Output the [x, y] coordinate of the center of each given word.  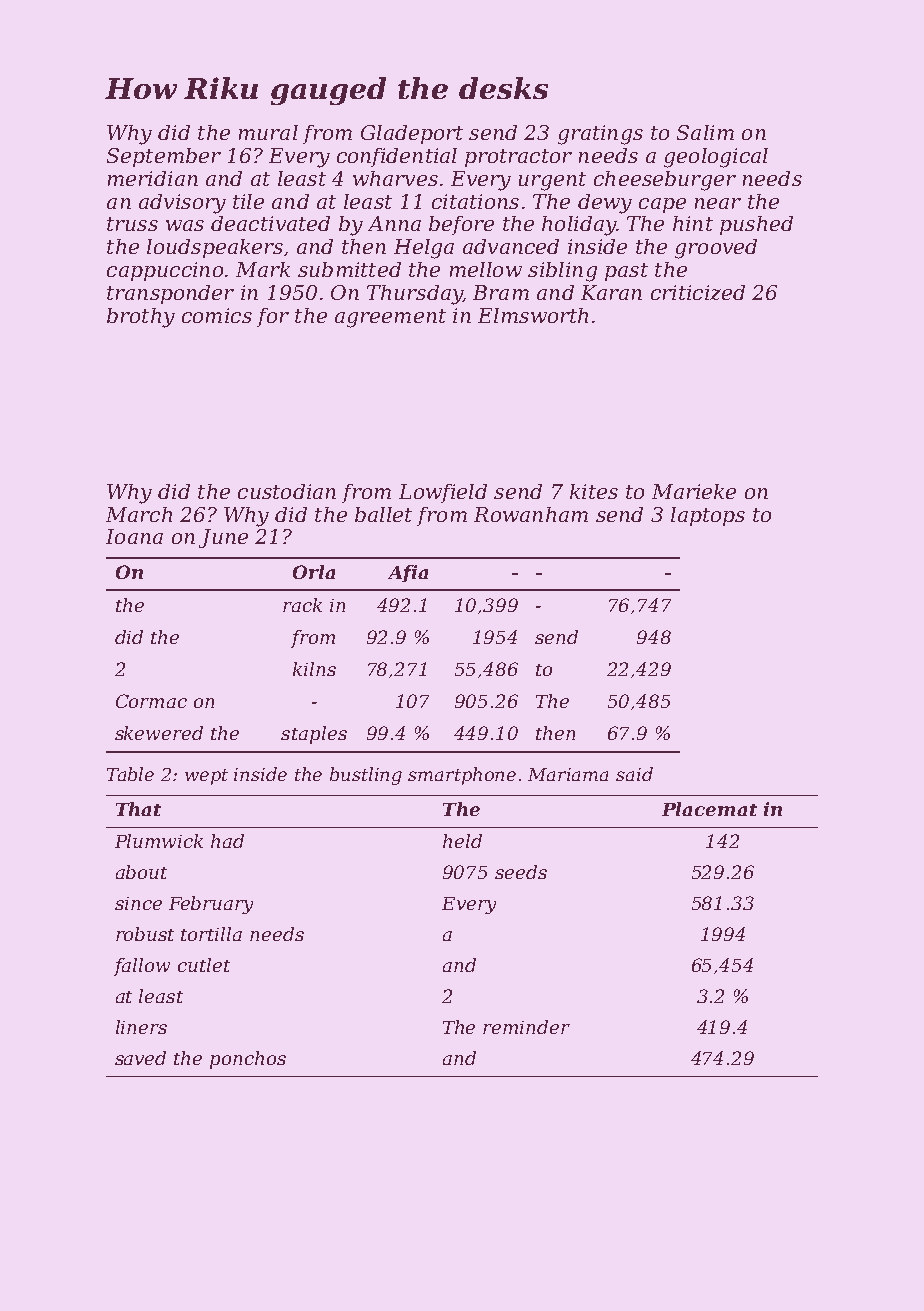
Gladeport [412, 134]
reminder [526, 1027]
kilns [314, 669]
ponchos [248, 1060]
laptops [708, 516]
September [164, 157]
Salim [705, 132]
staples [314, 735]
